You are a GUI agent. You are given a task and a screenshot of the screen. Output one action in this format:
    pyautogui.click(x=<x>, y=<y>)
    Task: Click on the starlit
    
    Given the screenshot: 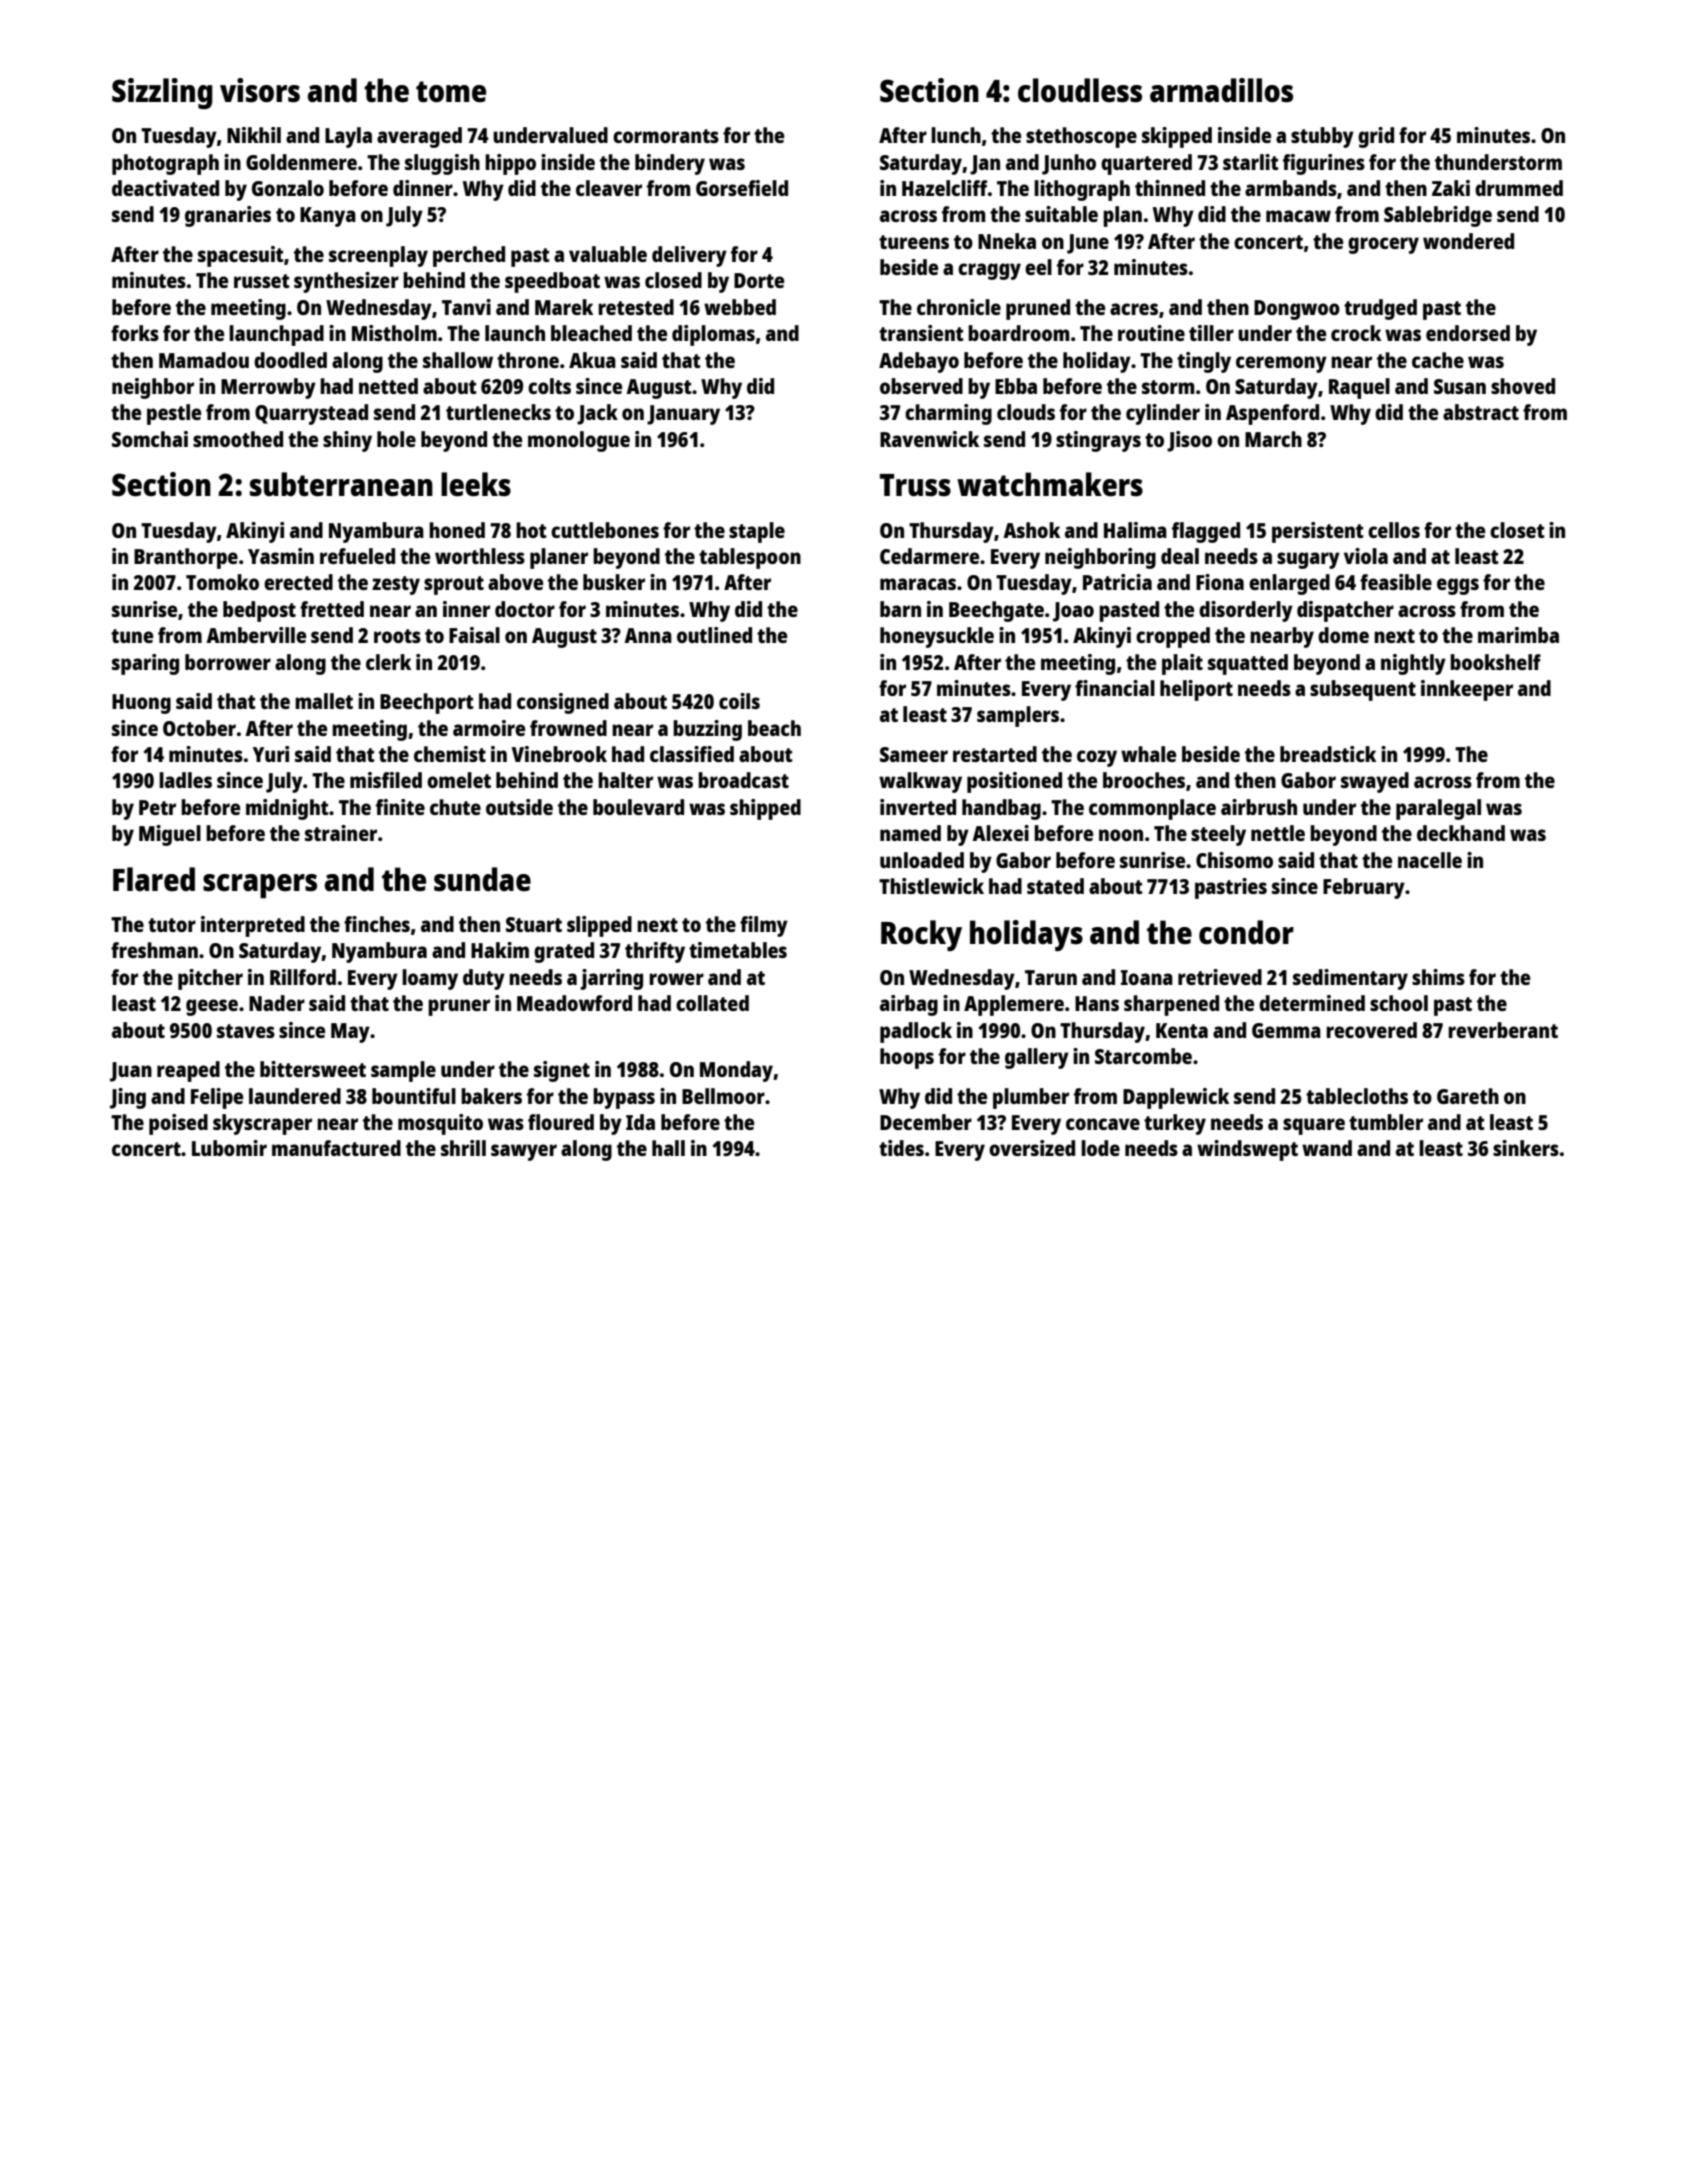 What is the action you would take?
    pyautogui.click(x=1251, y=162)
